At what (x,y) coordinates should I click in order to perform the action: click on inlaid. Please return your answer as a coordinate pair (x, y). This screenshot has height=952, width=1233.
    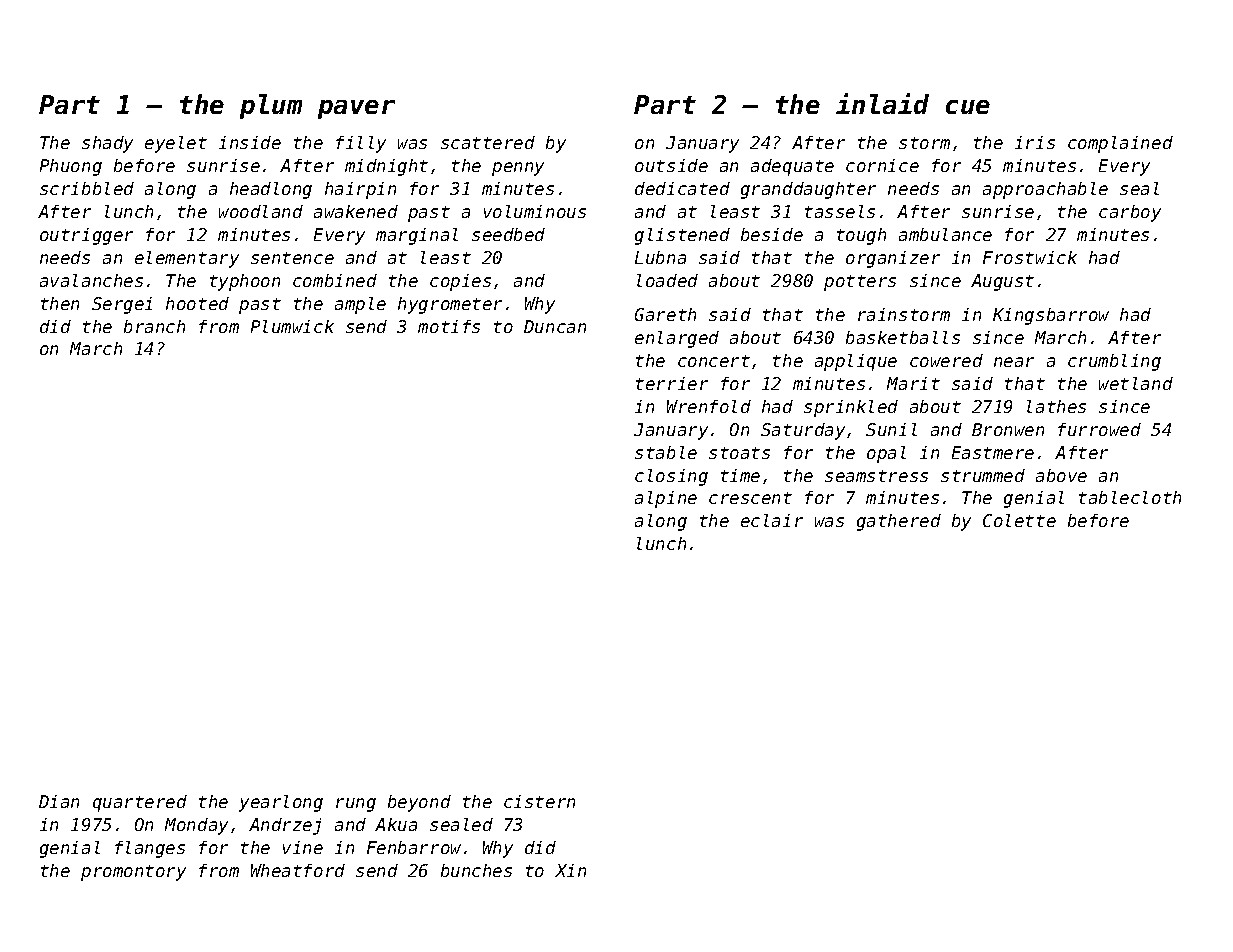
    Looking at the image, I should click on (882, 103).
